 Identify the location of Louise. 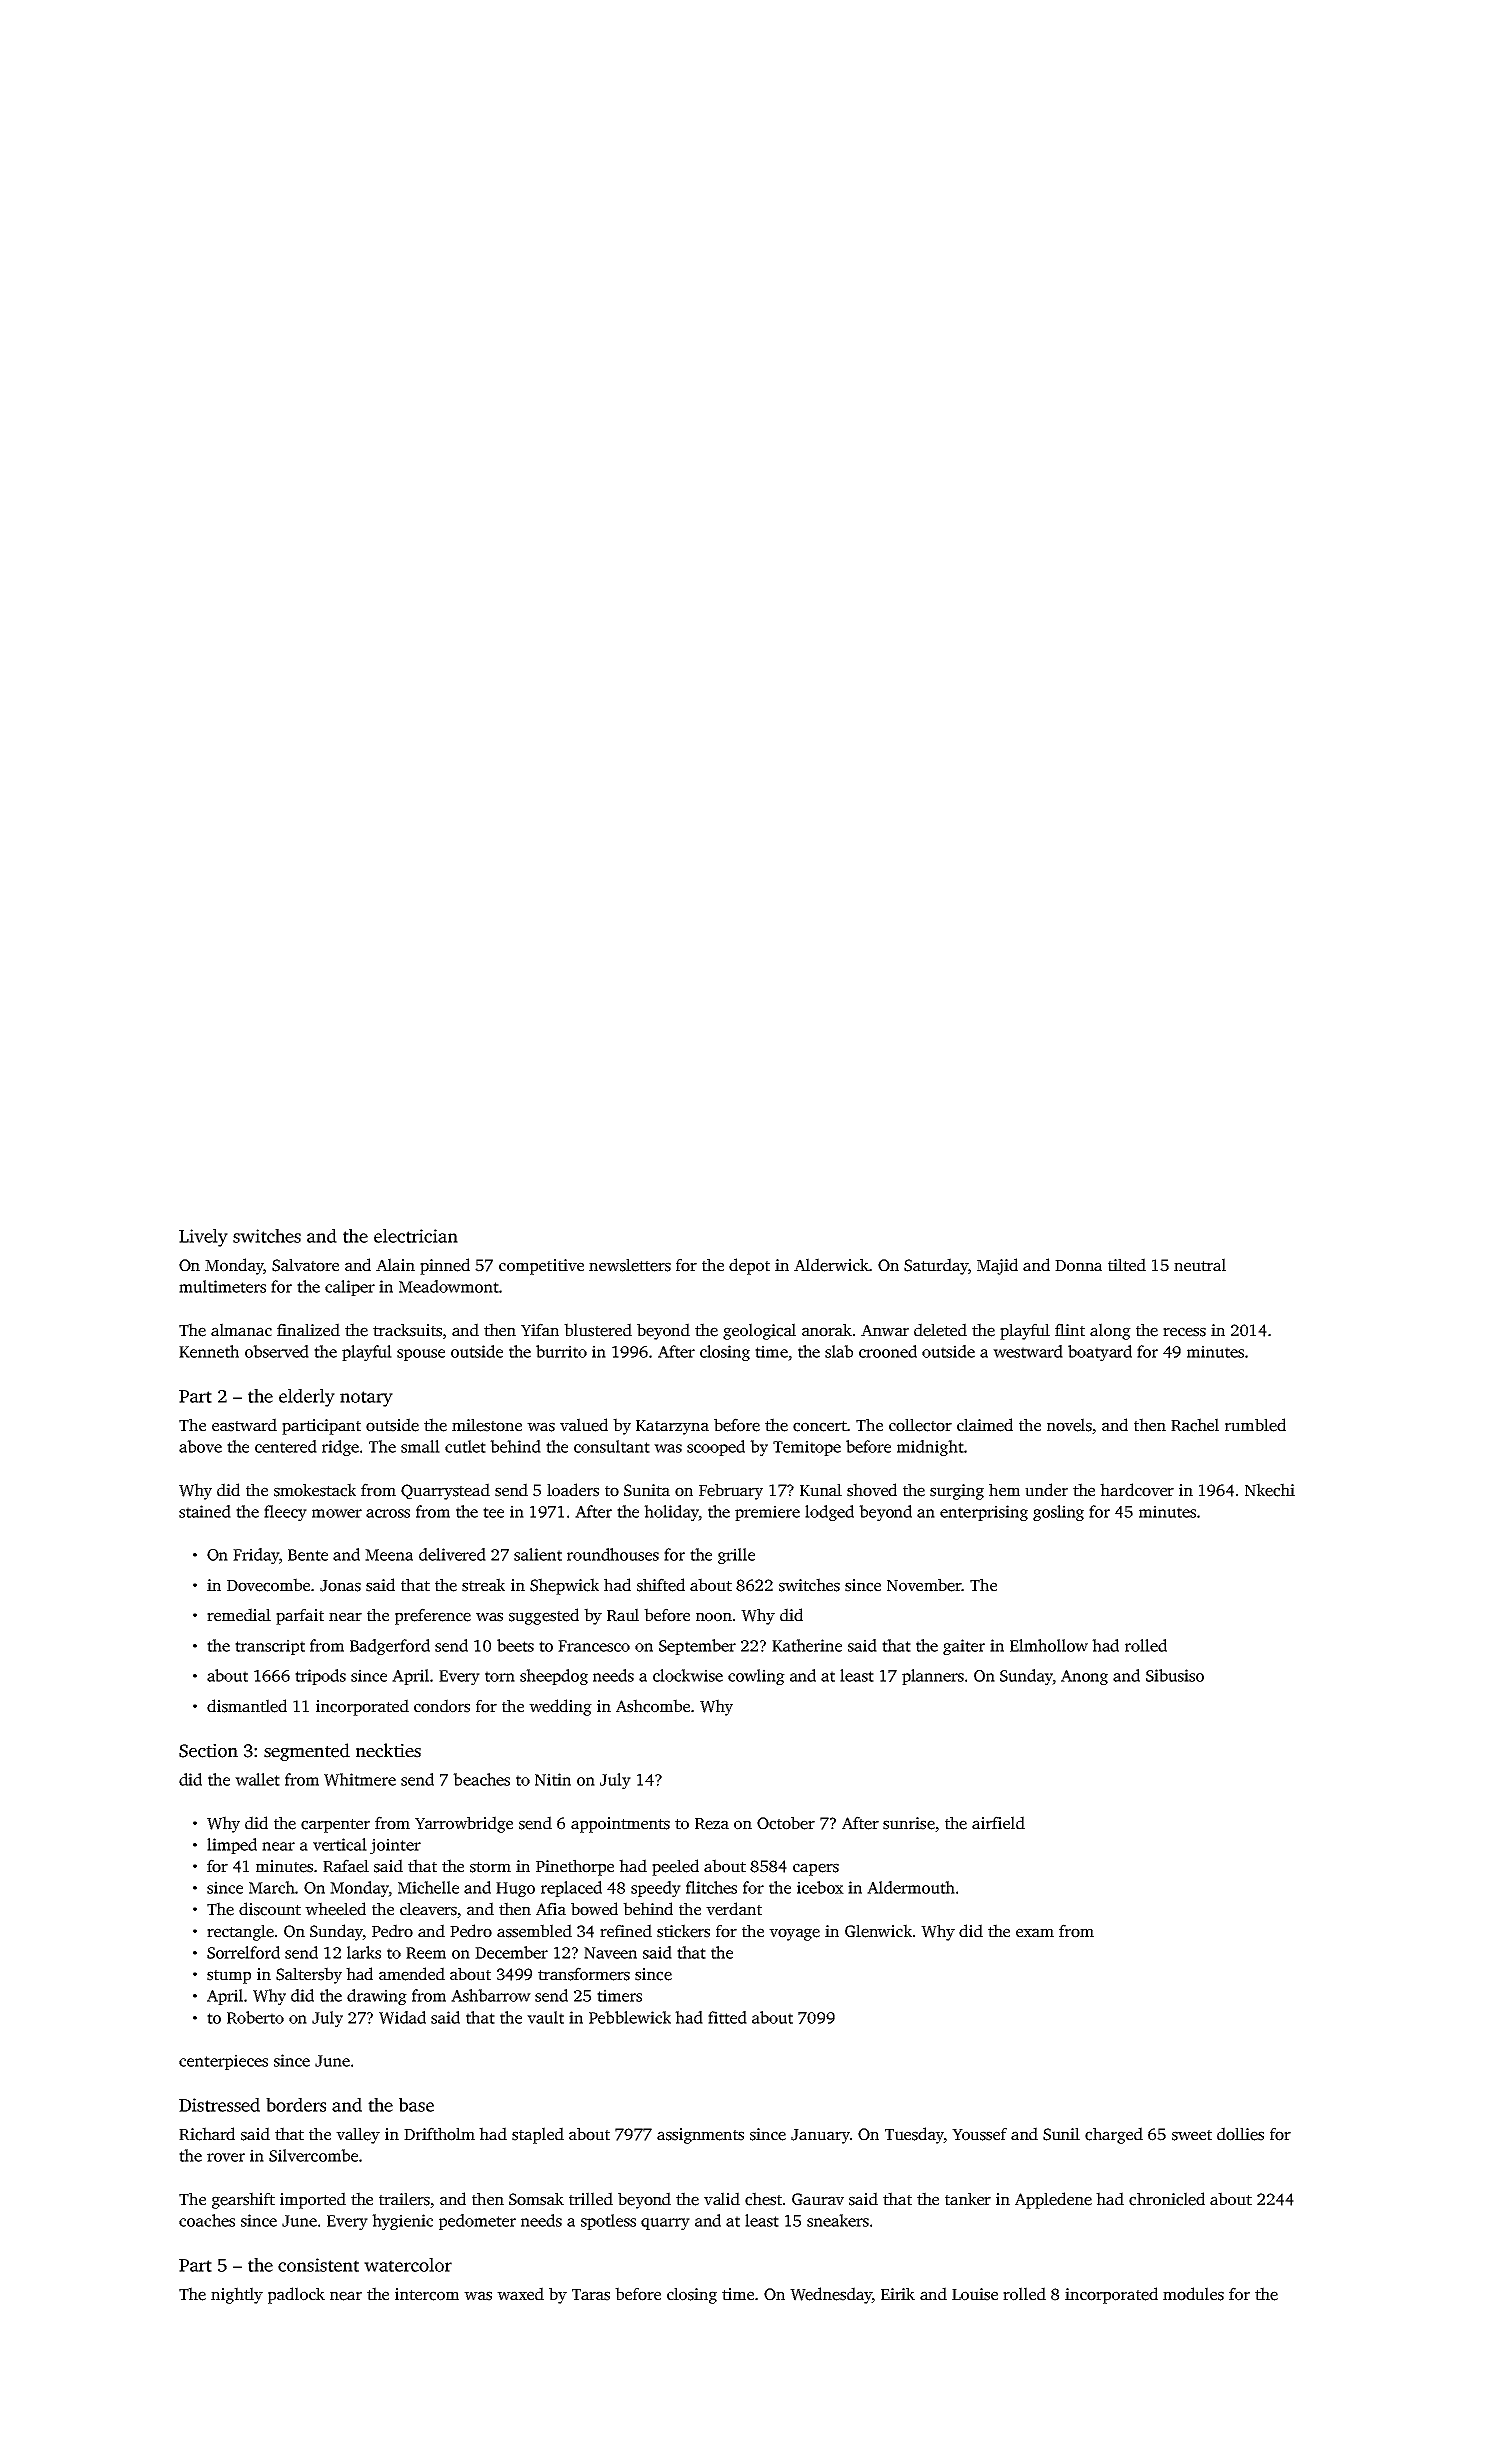
(975, 2294).
